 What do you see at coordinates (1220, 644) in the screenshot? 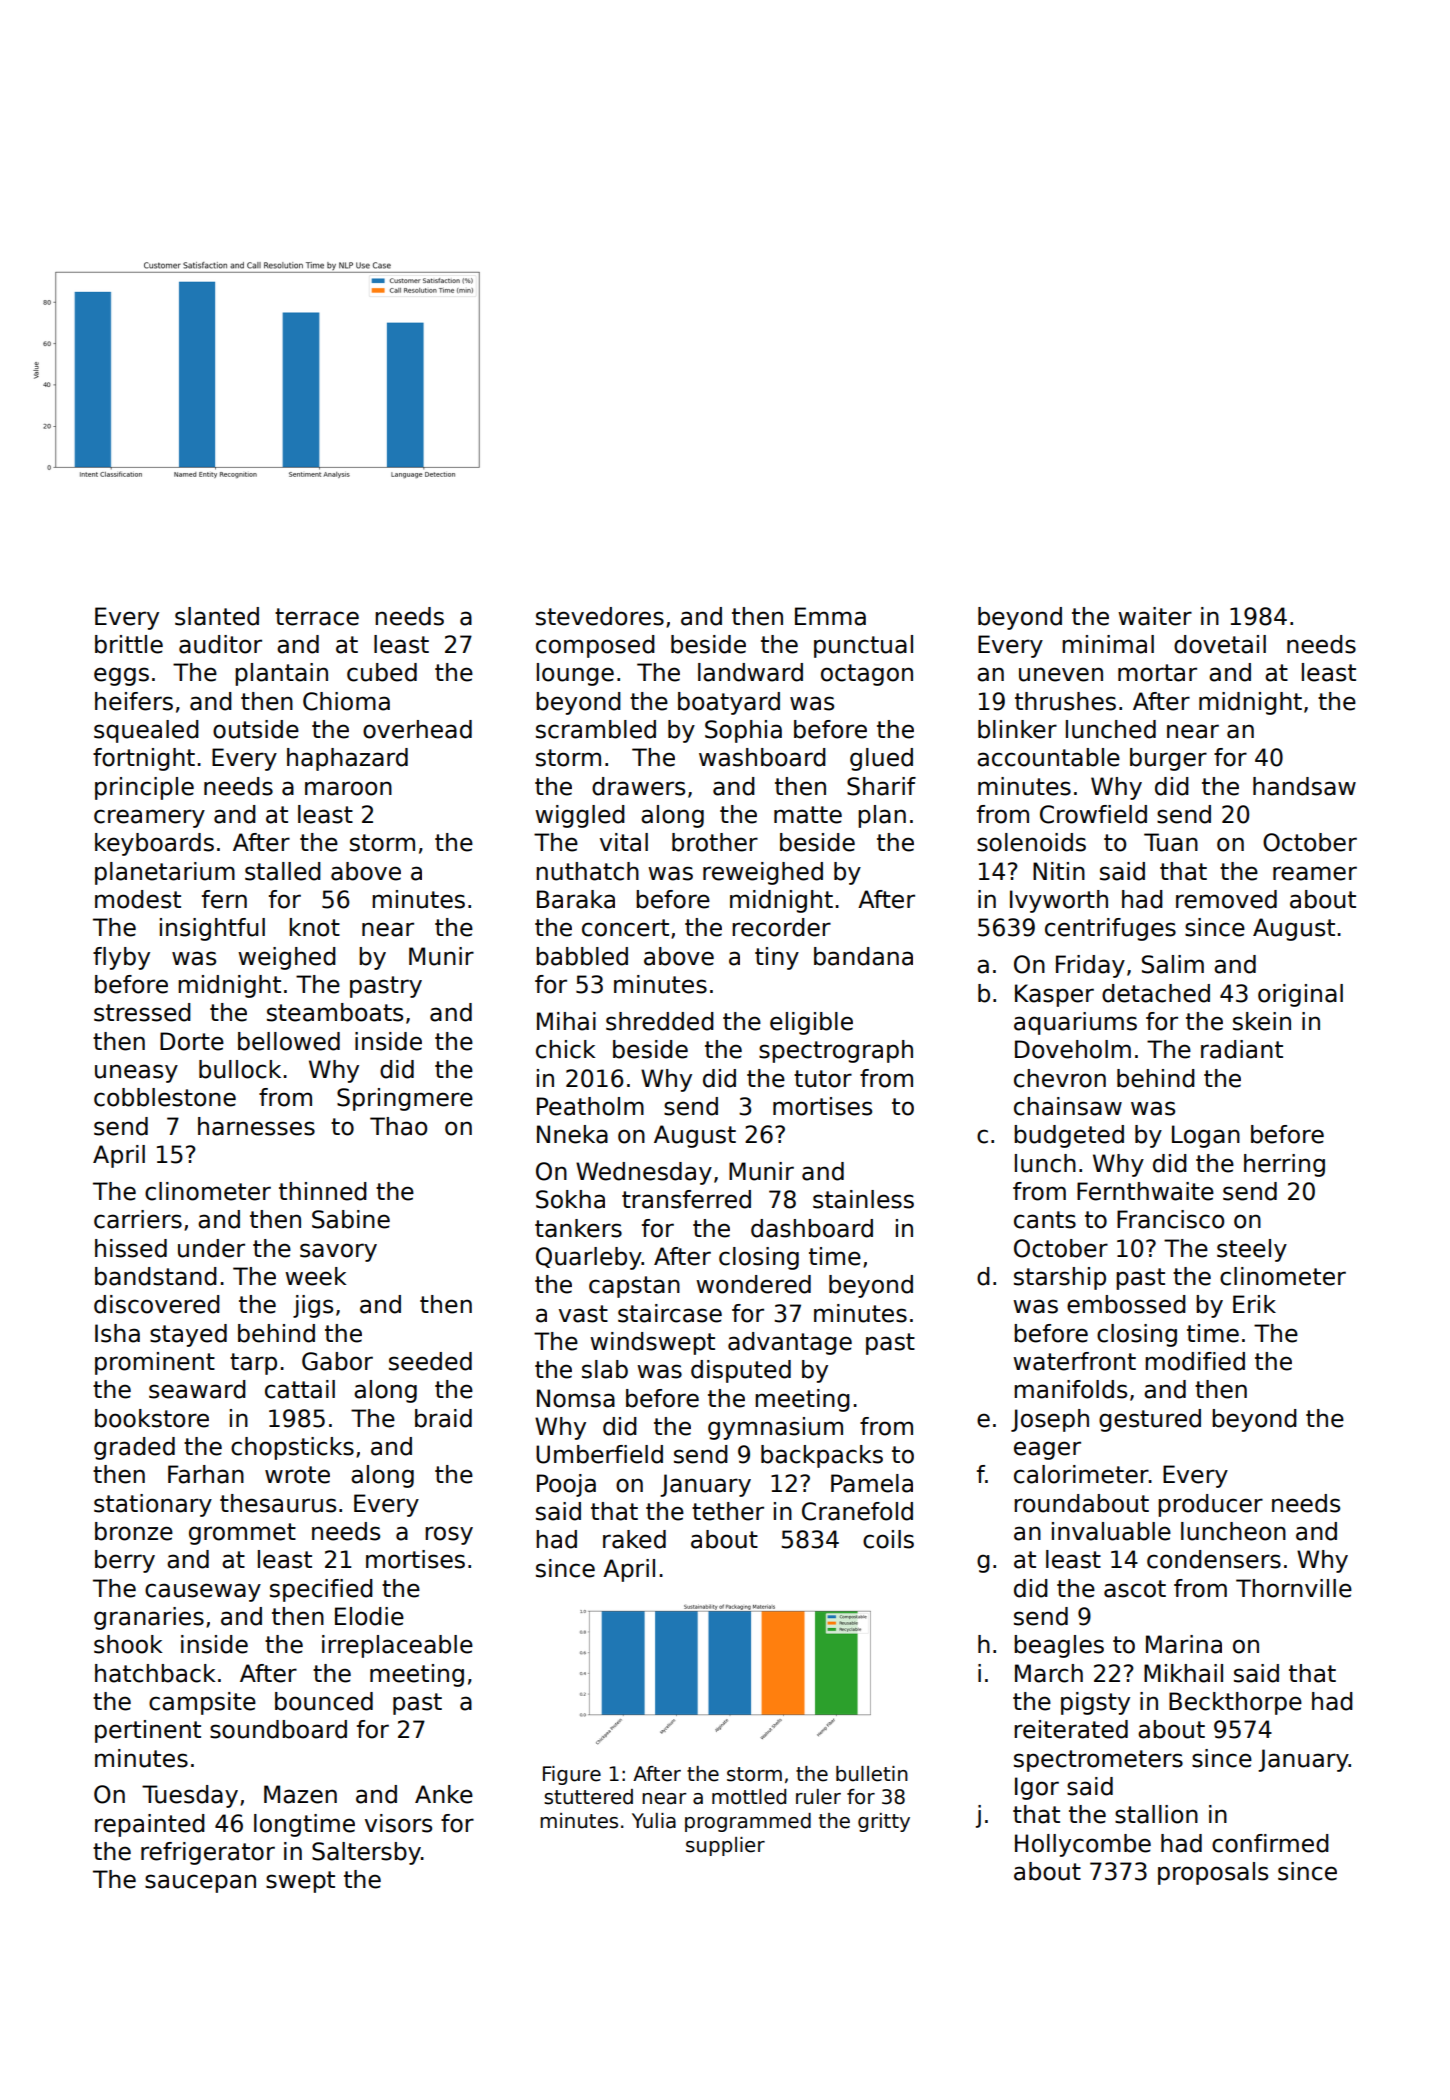
I see `dovetail` at bounding box center [1220, 644].
